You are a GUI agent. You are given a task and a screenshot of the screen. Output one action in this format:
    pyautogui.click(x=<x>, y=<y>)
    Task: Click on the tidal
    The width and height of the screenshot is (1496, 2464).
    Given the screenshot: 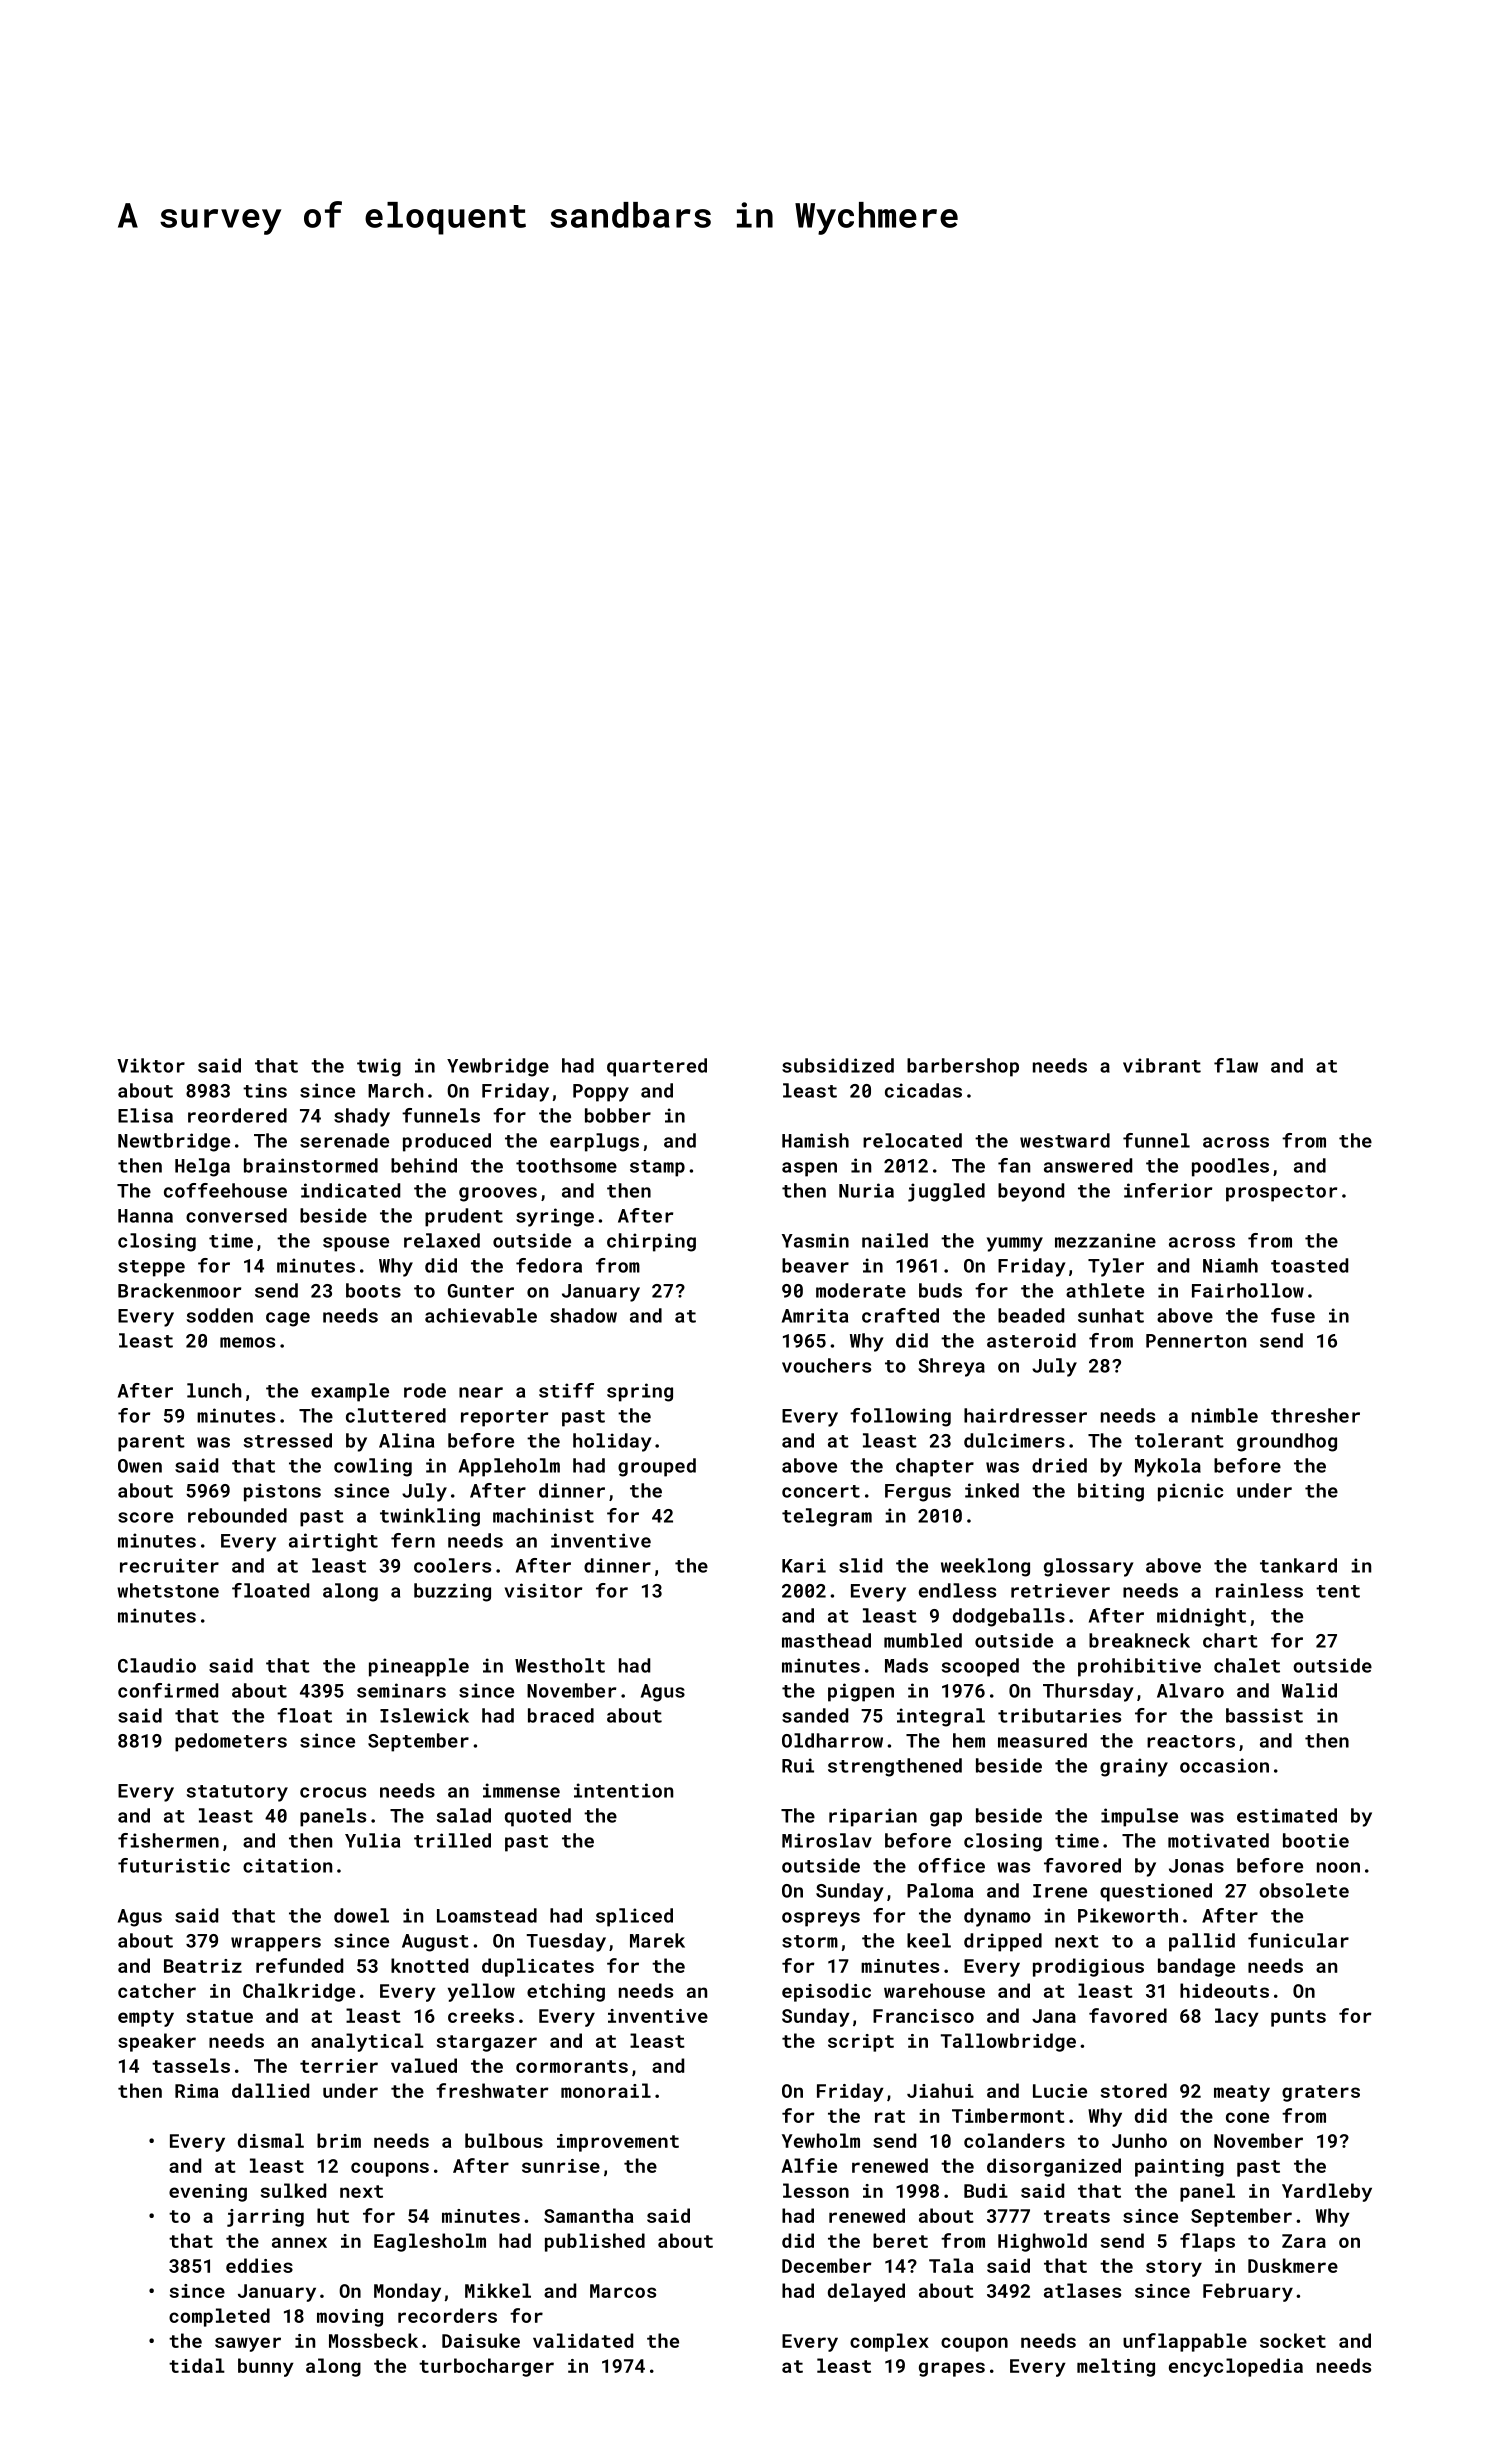 What is the action you would take?
    pyautogui.click(x=197, y=2365)
